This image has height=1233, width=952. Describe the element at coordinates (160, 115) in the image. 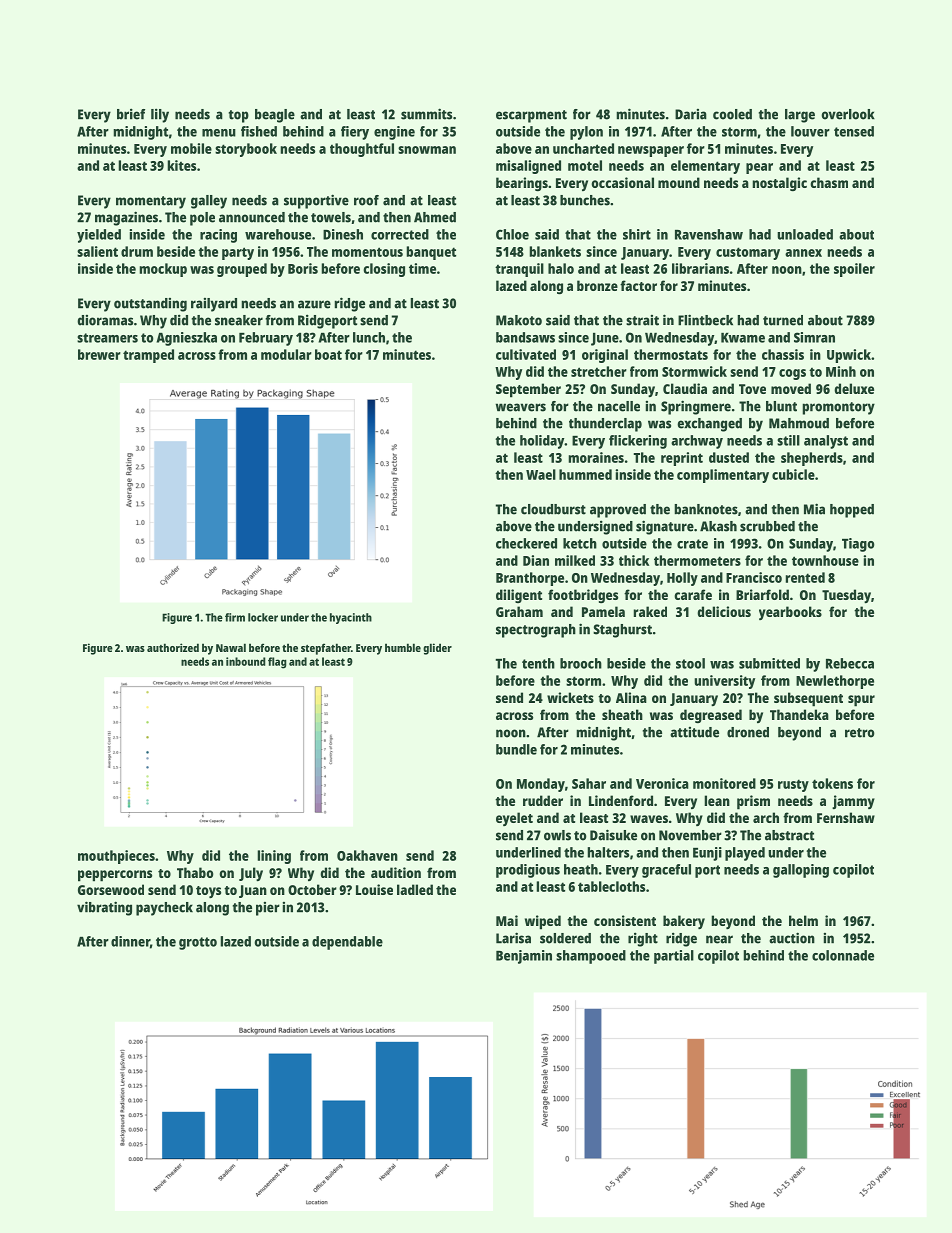

I see `lily` at that location.
